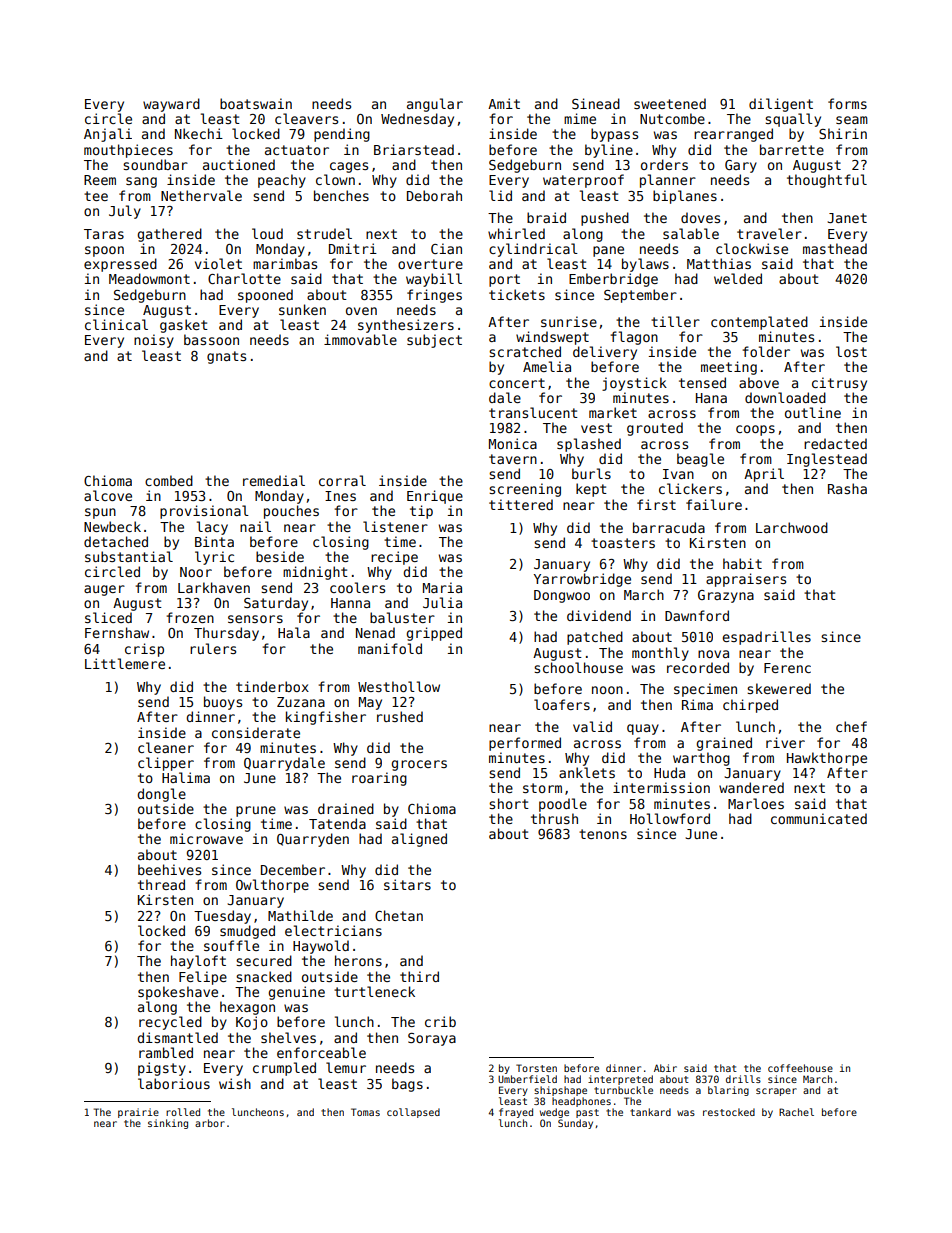 Image resolution: width=952 pixels, height=1233 pixels. Describe the element at coordinates (256, 103) in the image. I see `boatswain` at that location.
